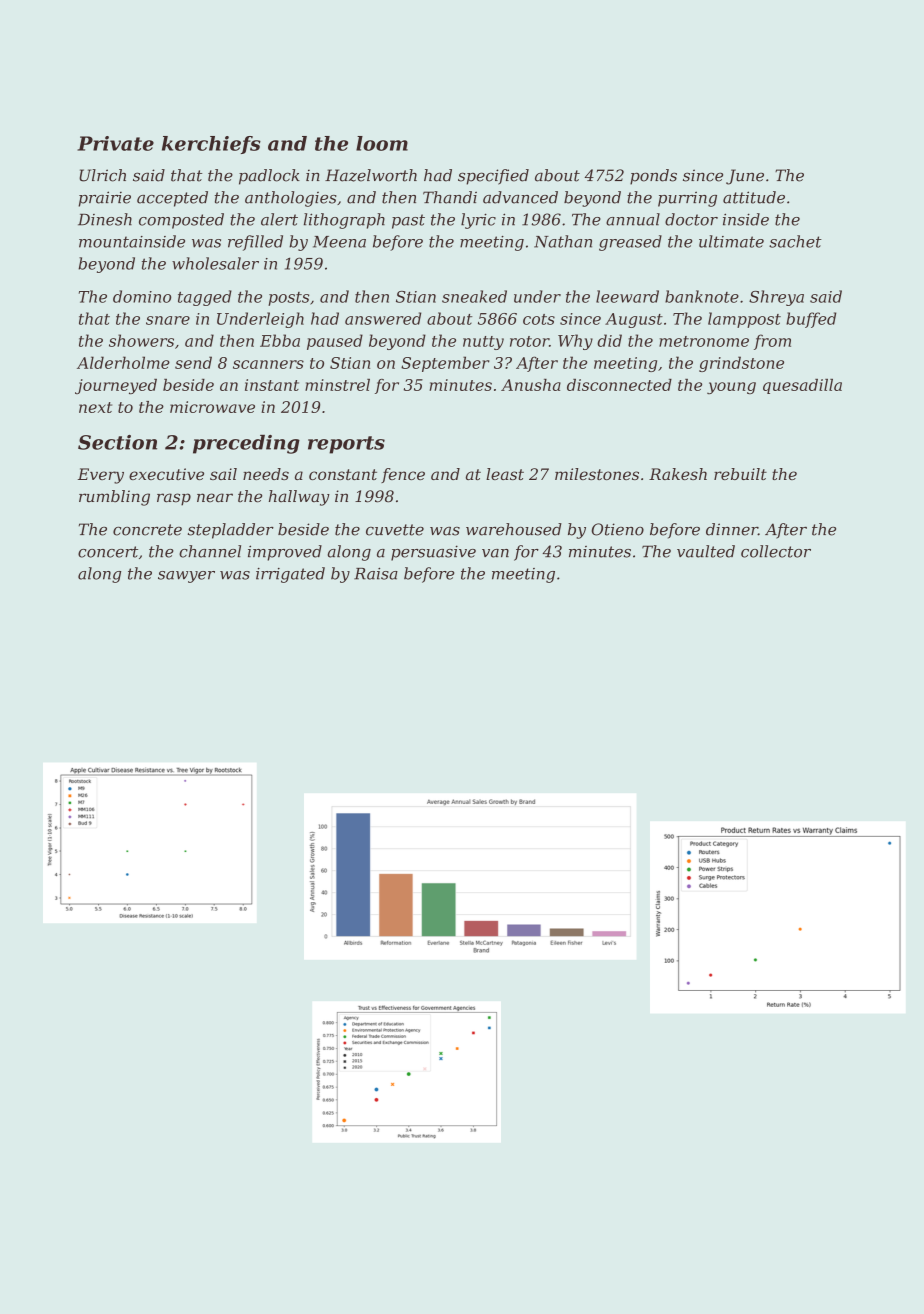 The image size is (924, 1314). I want to click on least, so click(505, 474).
